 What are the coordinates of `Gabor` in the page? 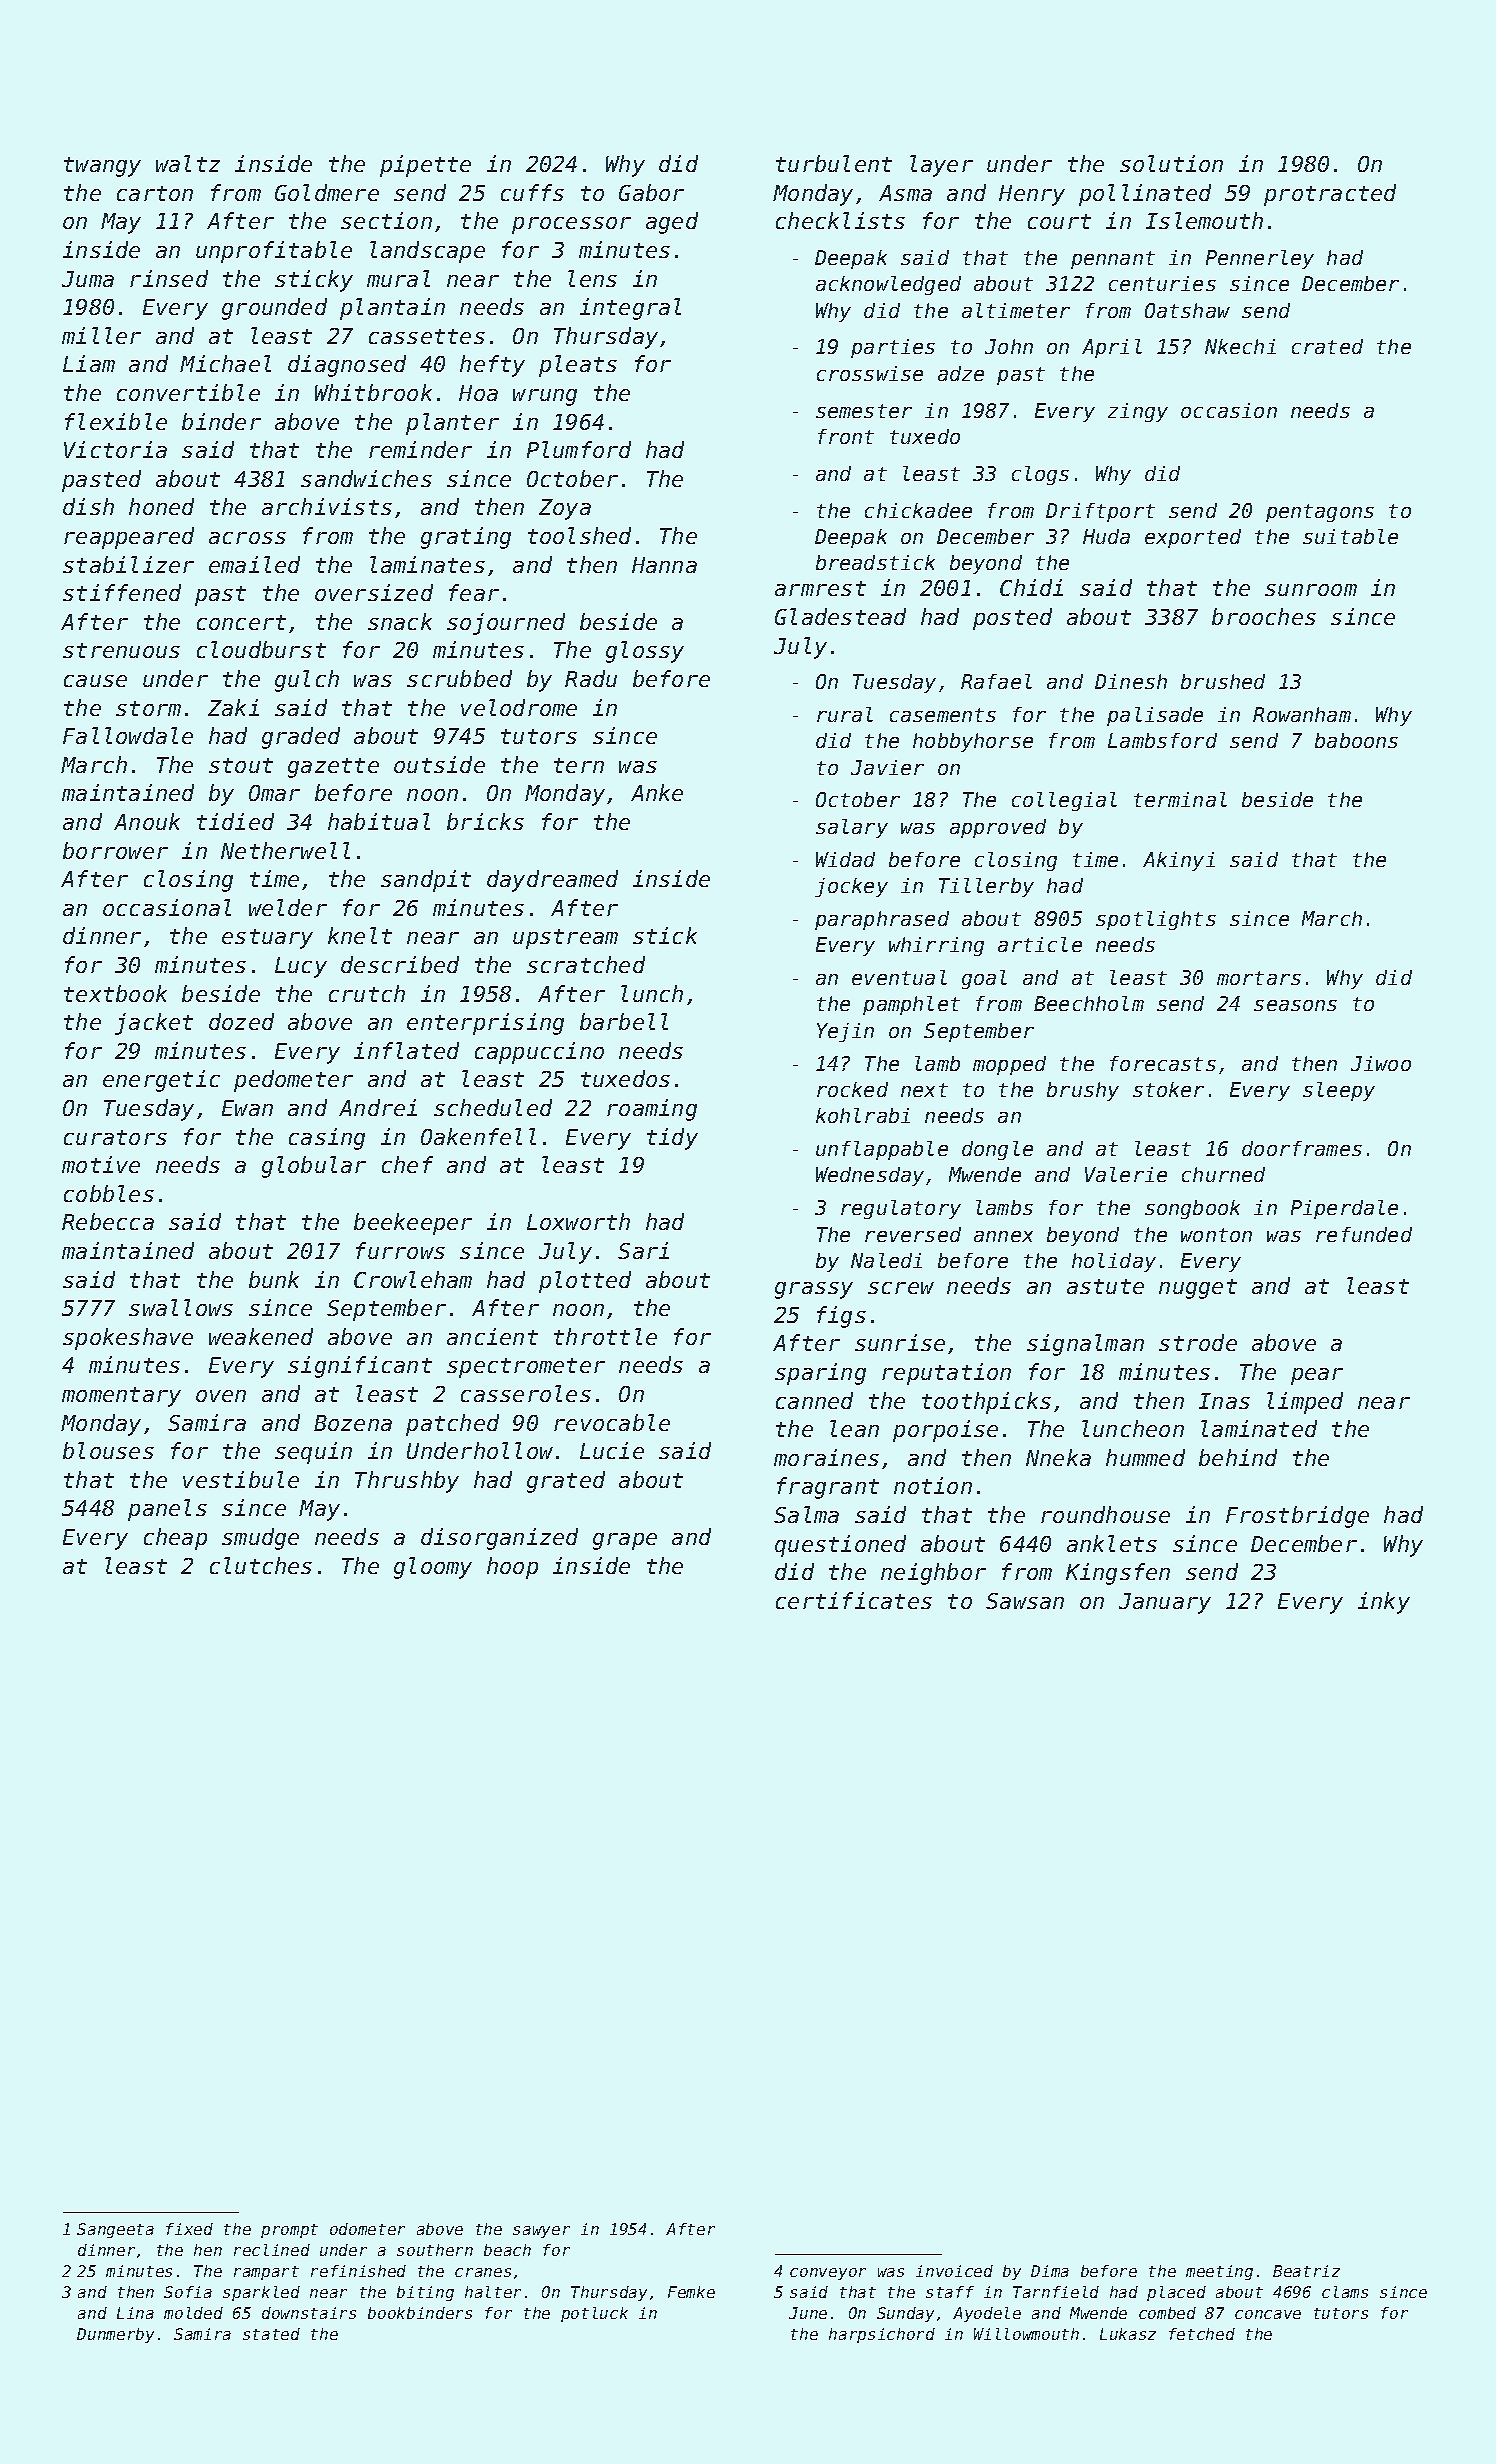 It's located at (651, 192).
